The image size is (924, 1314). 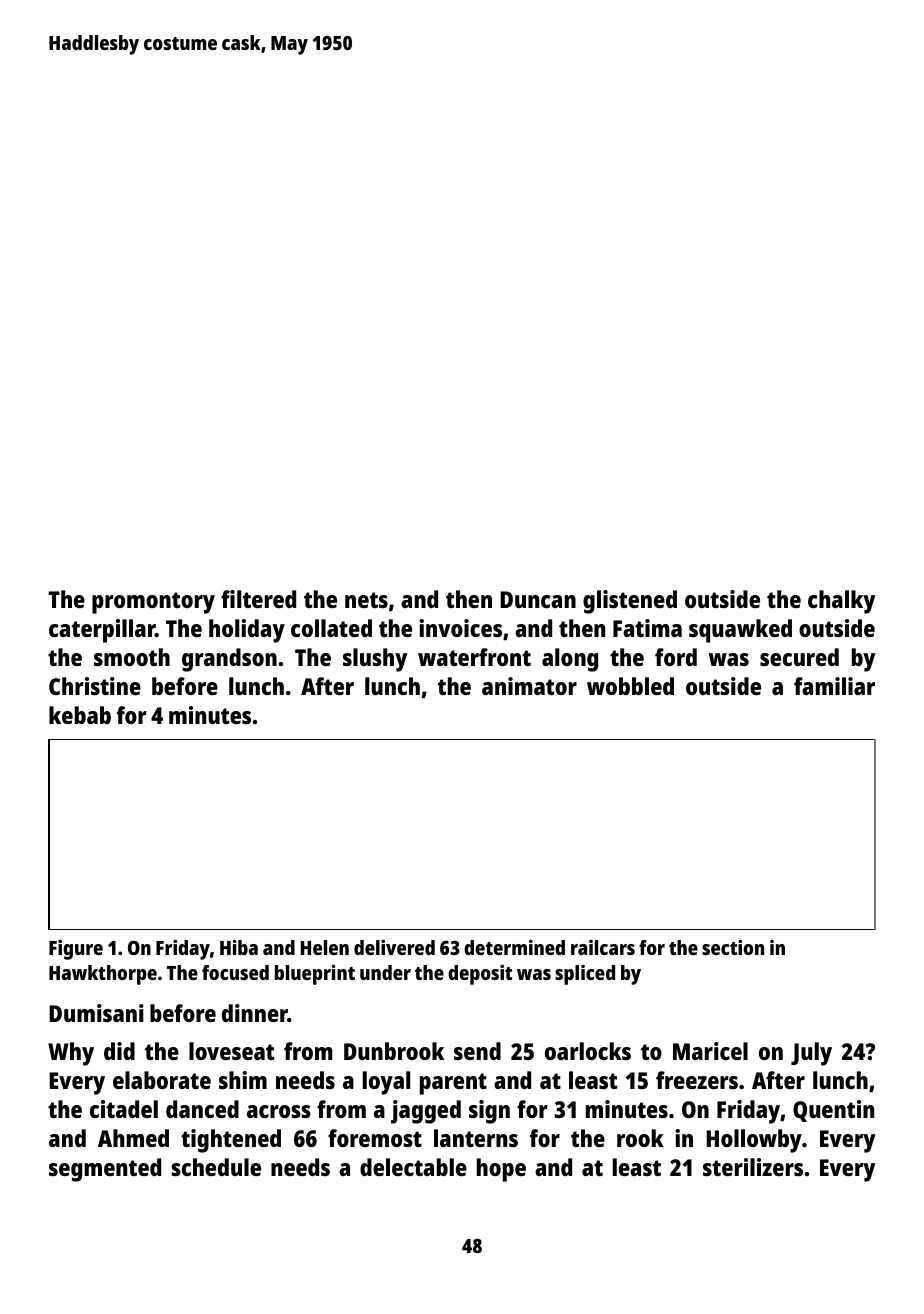 I want to click on schedule, so click(x=216, y=1167).
